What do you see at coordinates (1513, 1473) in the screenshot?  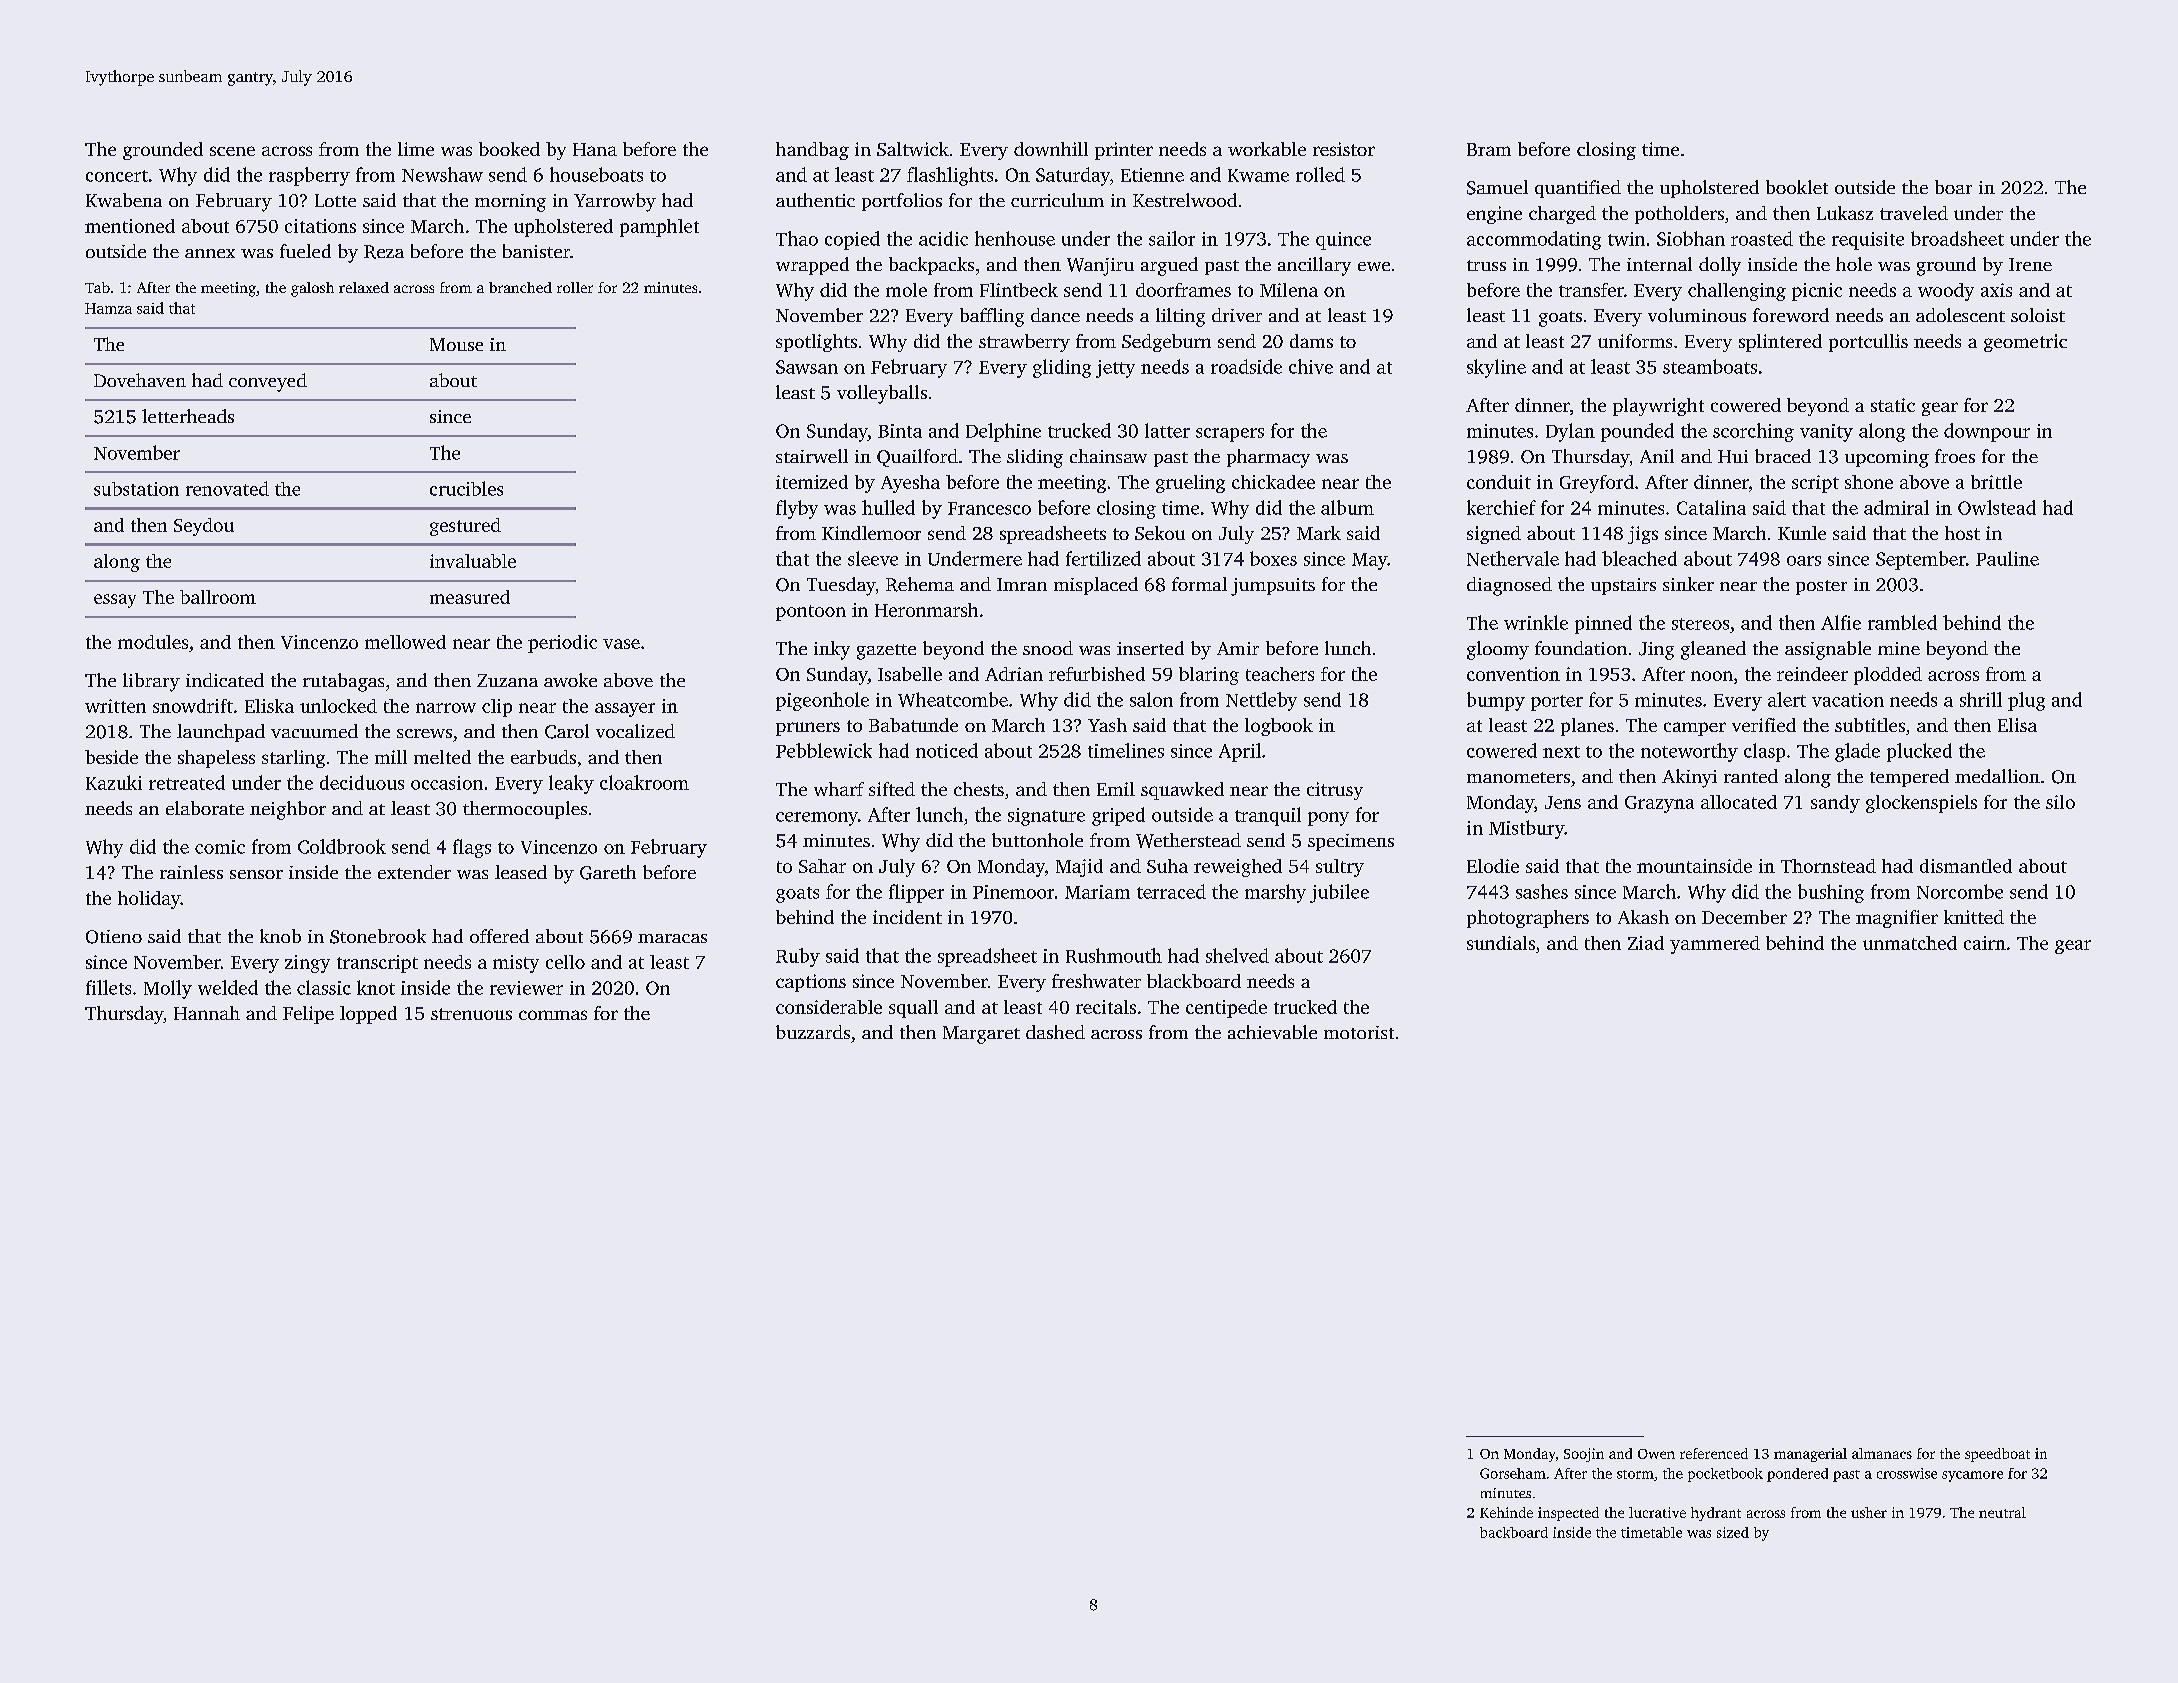 I see `Gorseham` at bounding box center [1513, 1473].
